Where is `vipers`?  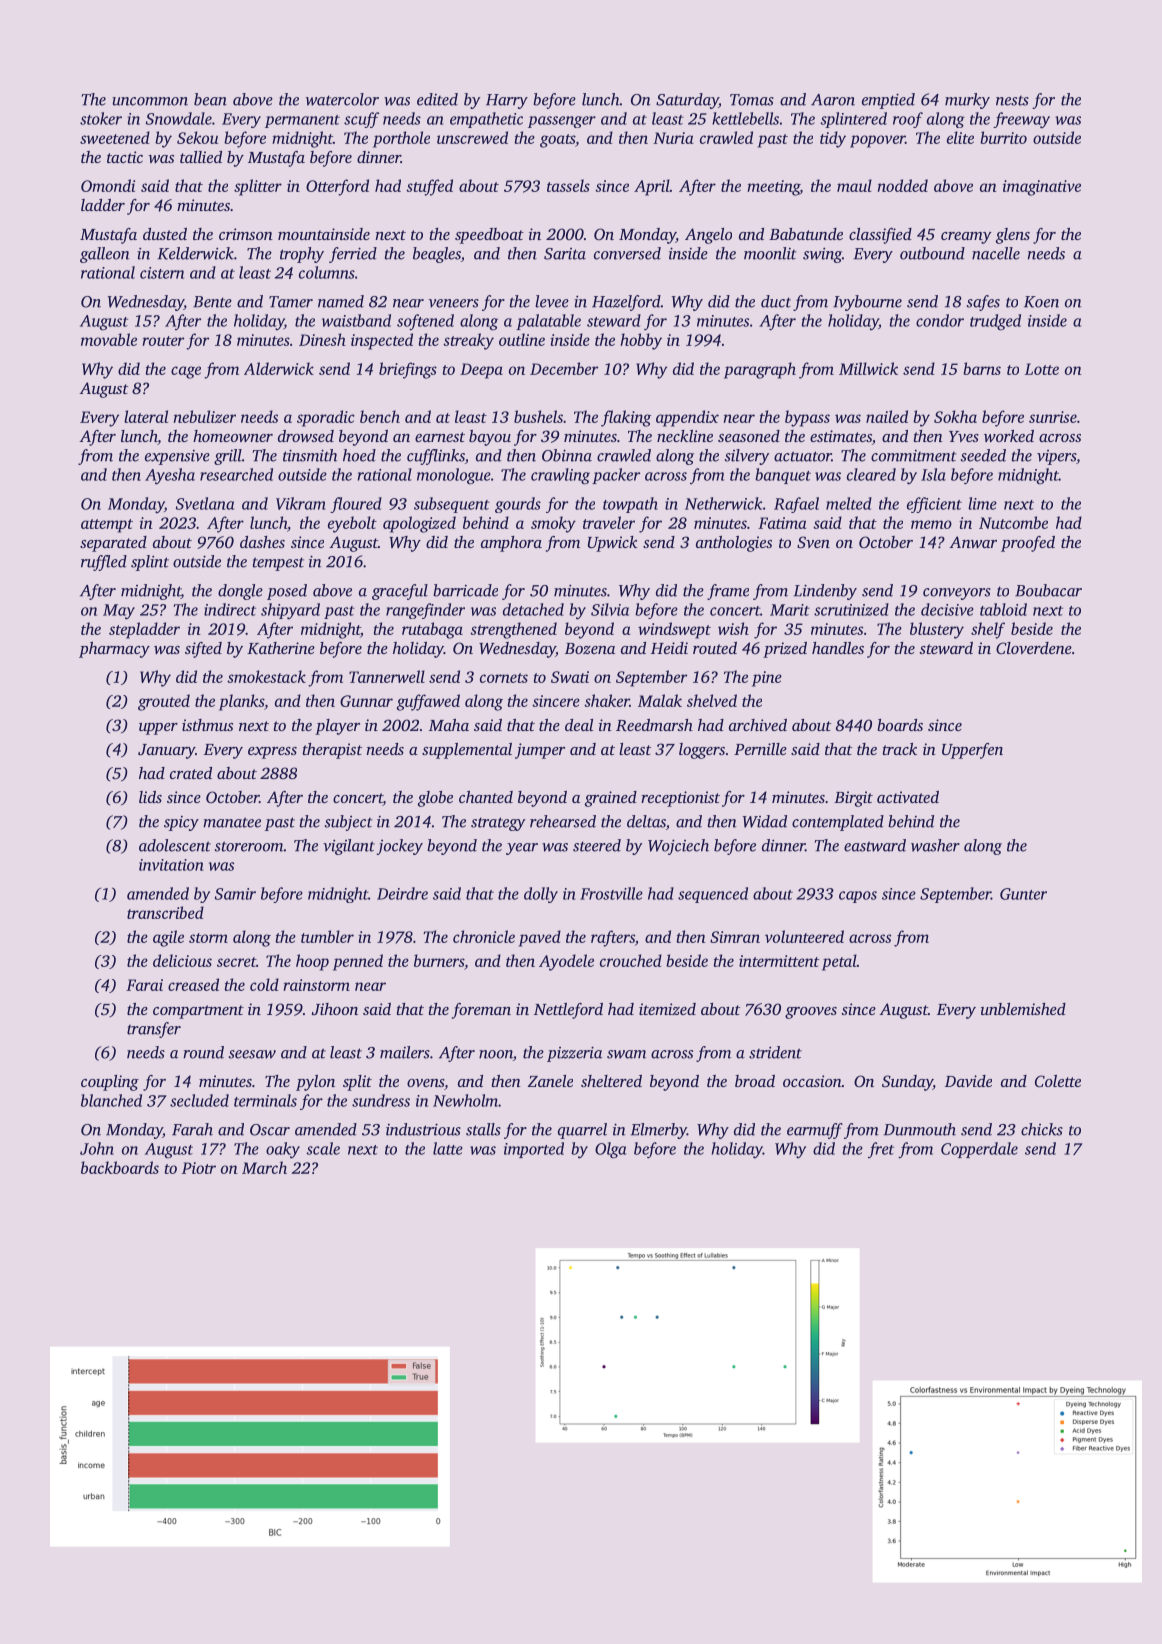
vipers is located at coordinates (1056, 457).
